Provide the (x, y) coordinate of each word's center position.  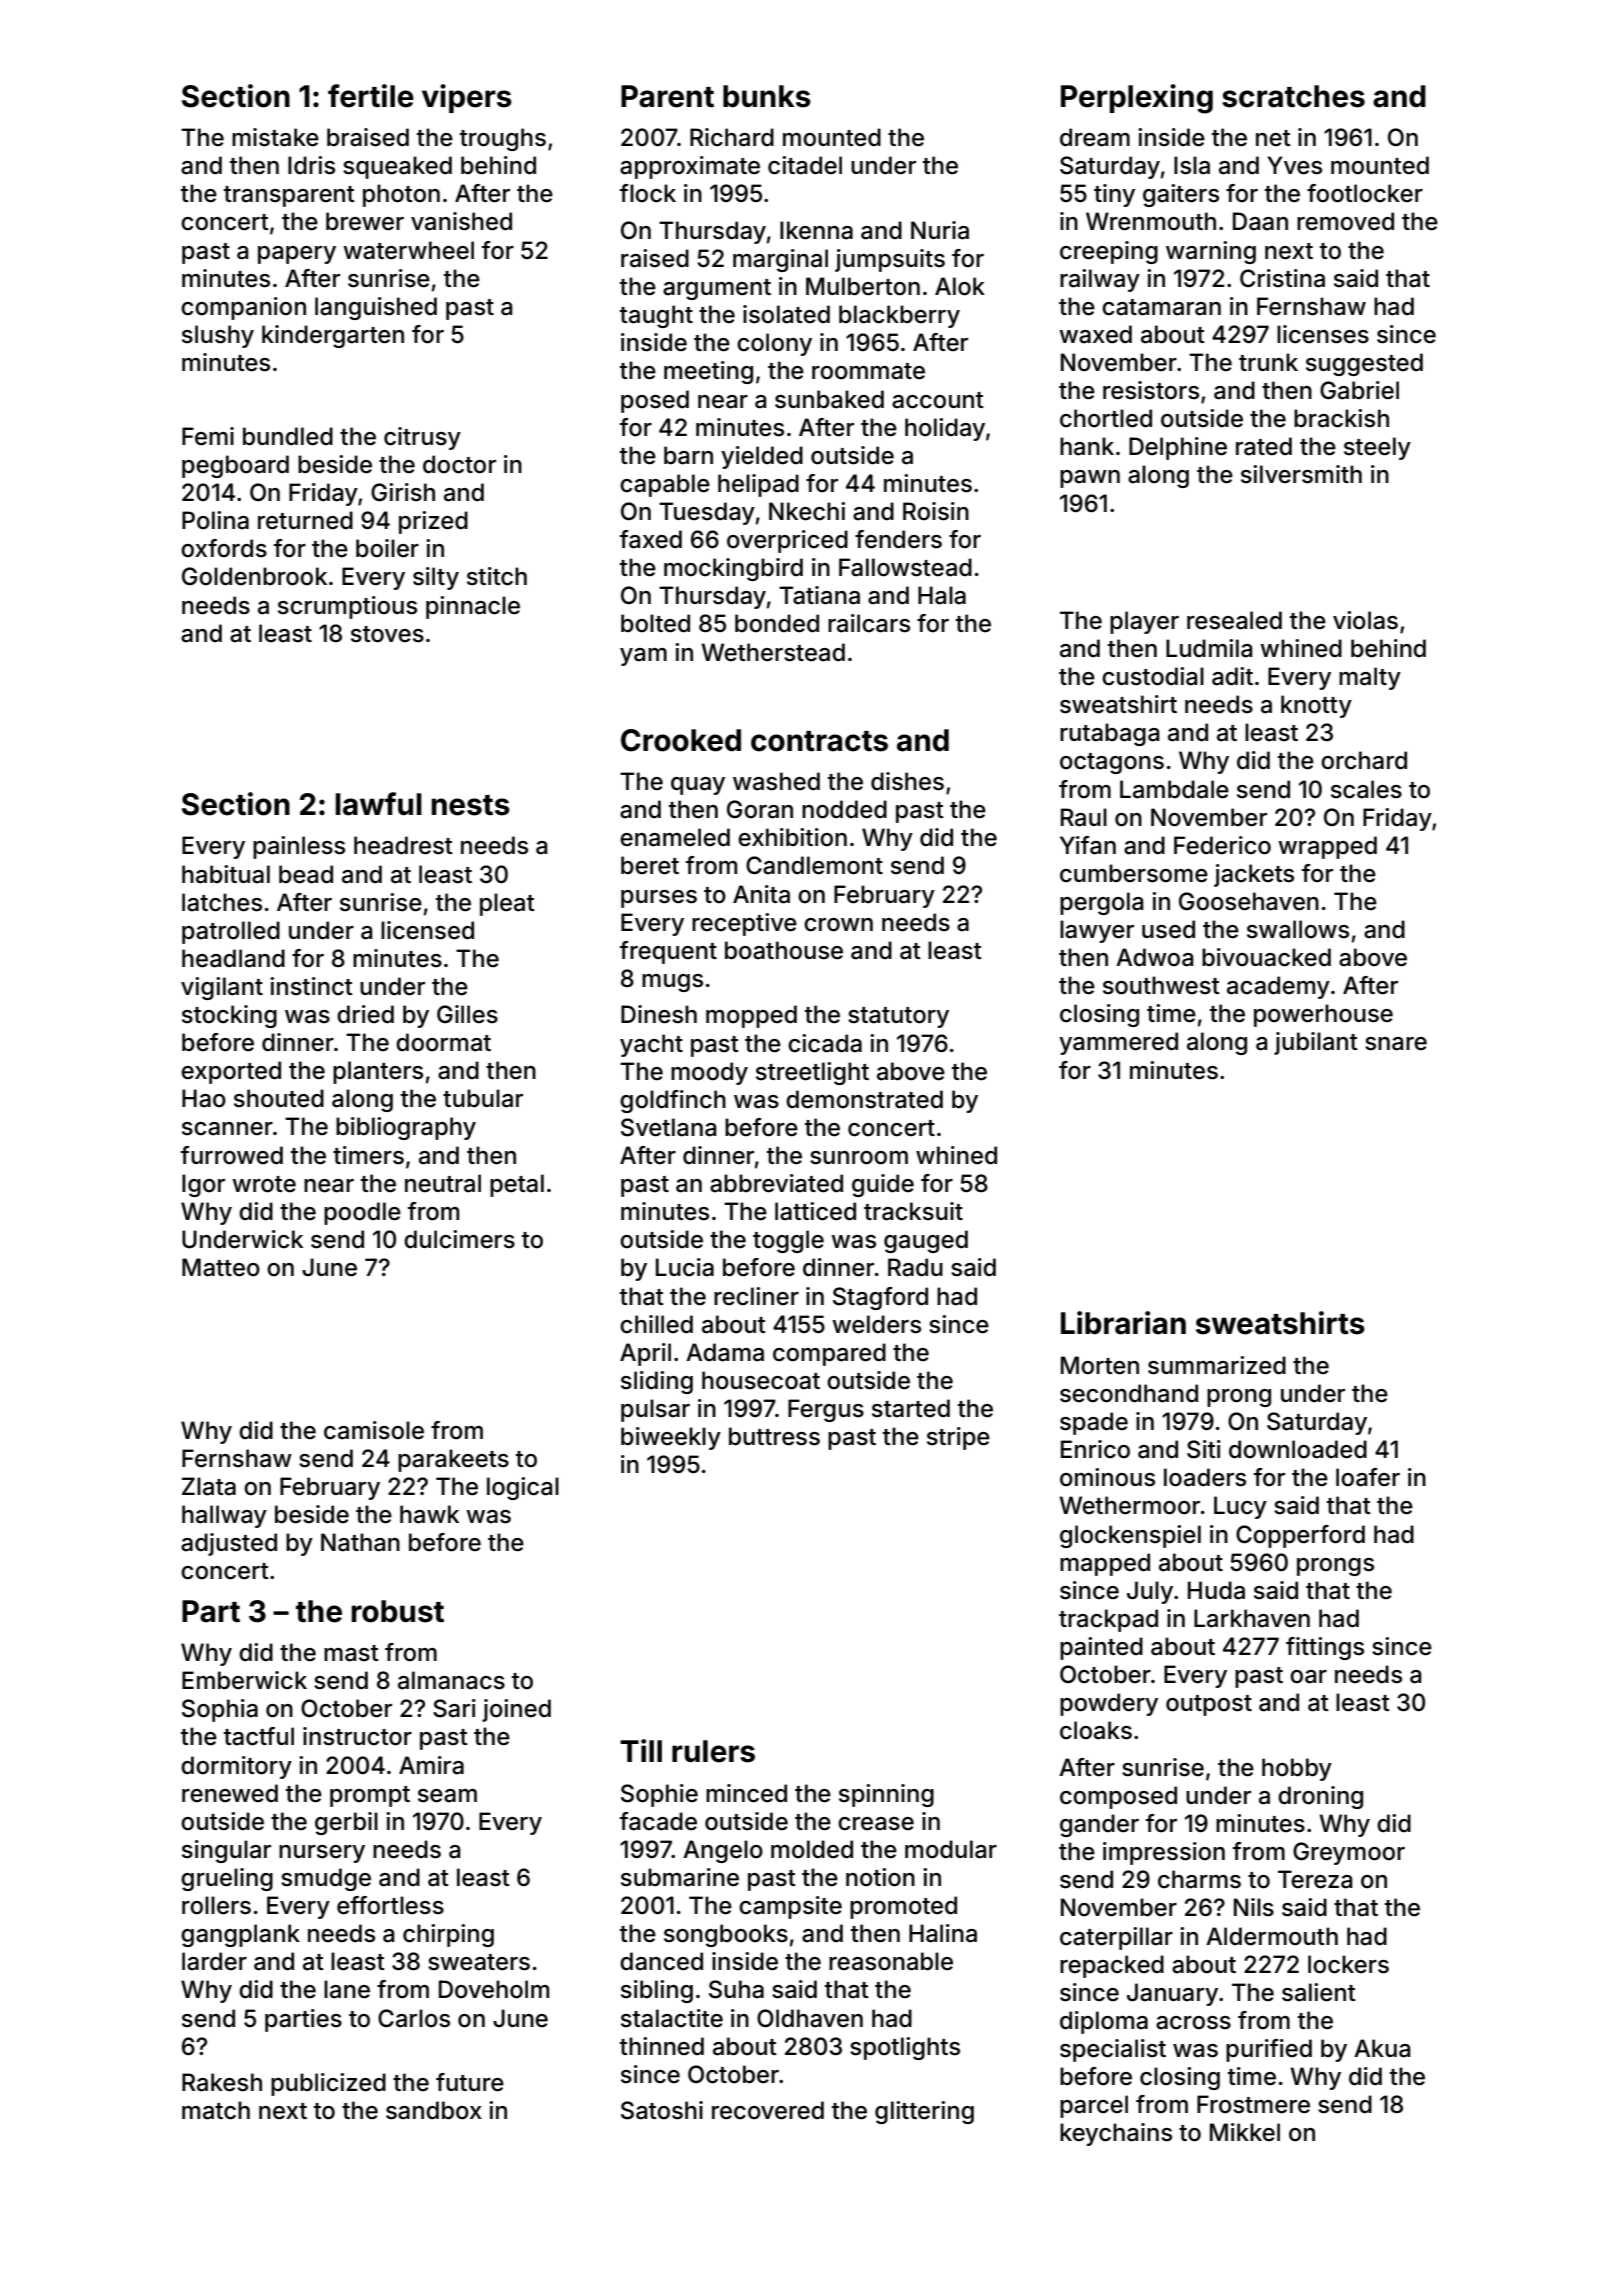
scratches (1293, 96)
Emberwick (244, 1680)
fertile (371, 96)
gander (1099, 1825)
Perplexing (1137, 99)
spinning (886, 1795)
